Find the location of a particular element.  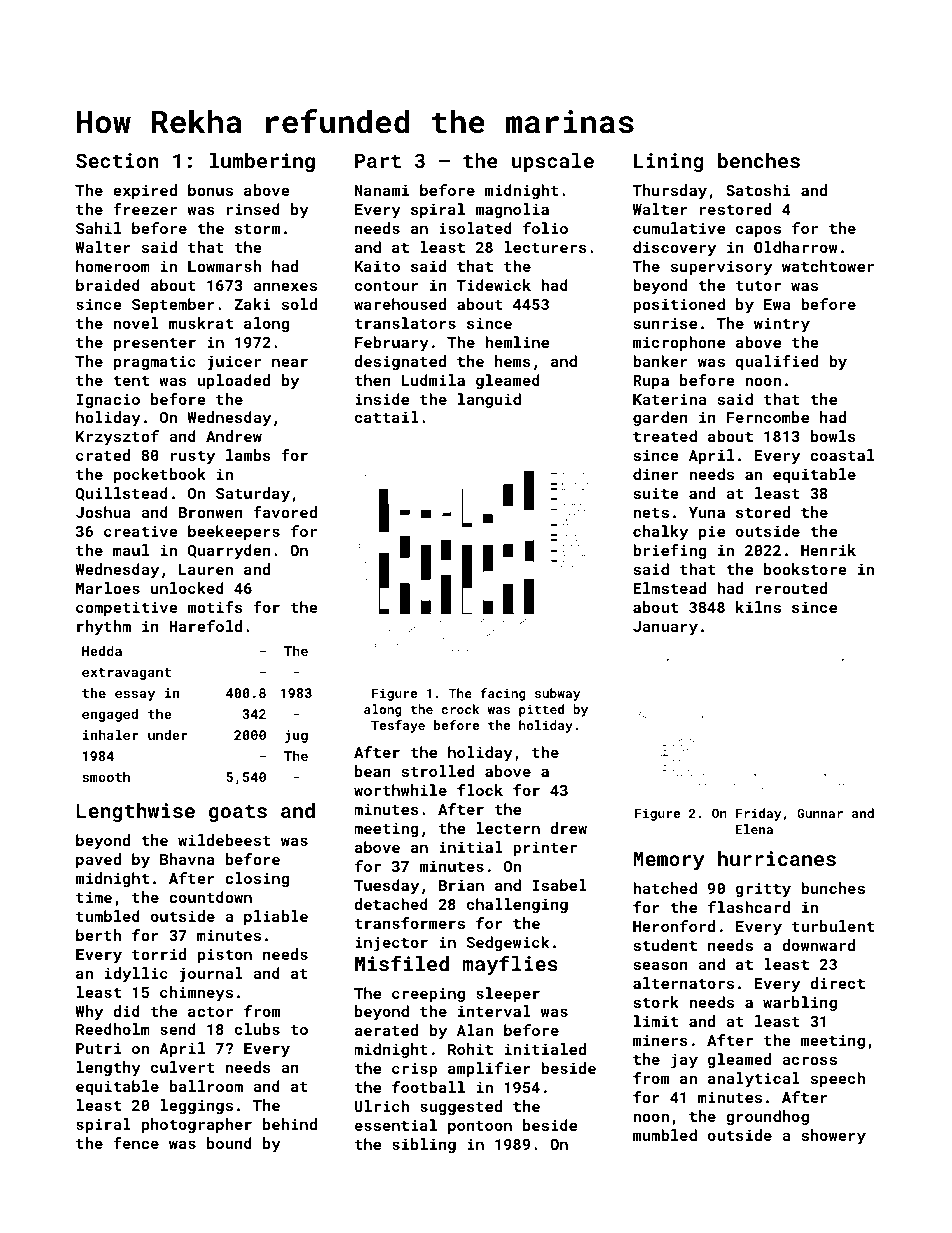

bonus is located at coordinates (210, 190).
